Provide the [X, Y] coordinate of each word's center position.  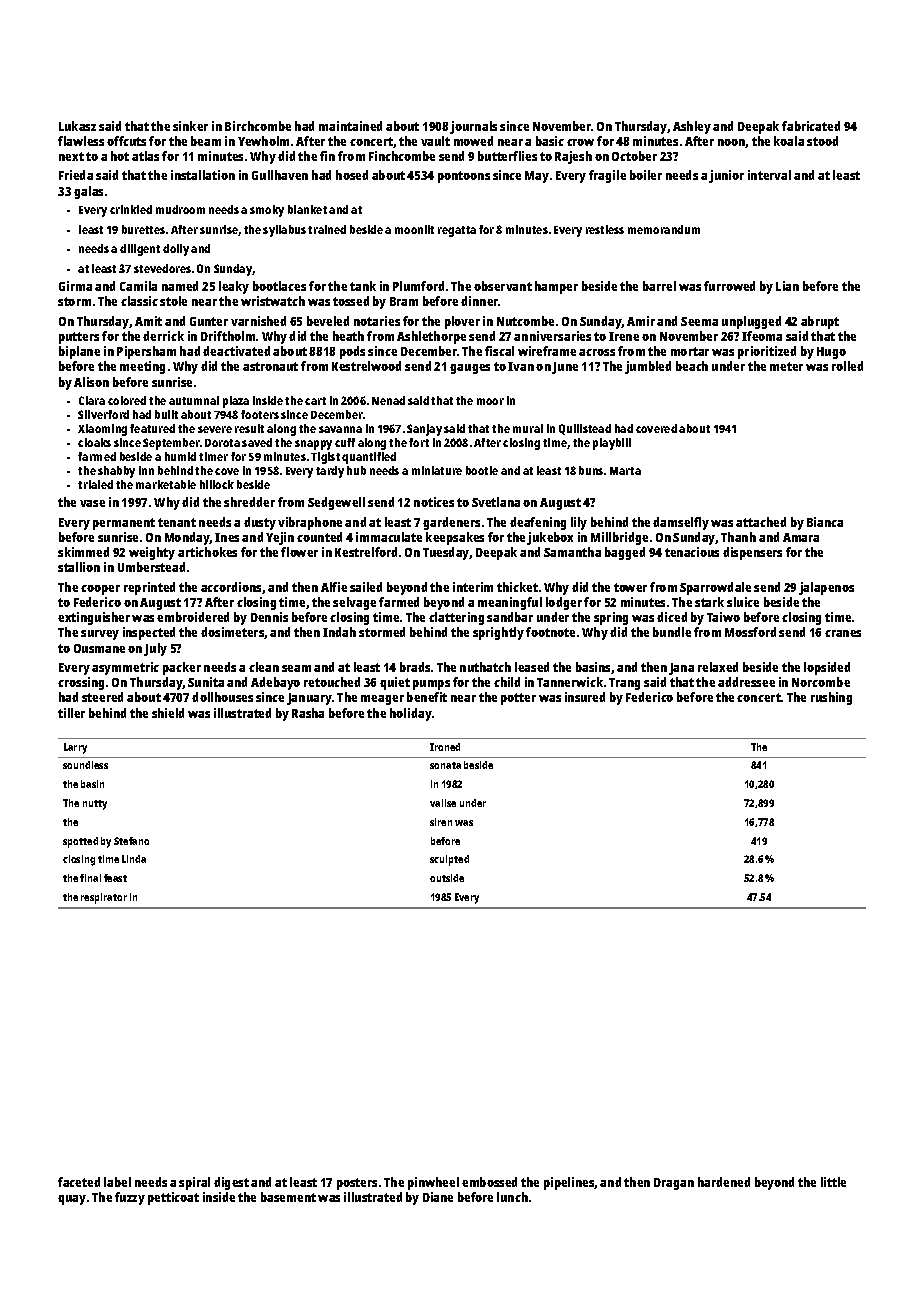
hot [120, 156]
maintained [350, 126]
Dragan [674, 1184]
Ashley [692, 127]
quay [72, 1200]
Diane [438, 1197]
